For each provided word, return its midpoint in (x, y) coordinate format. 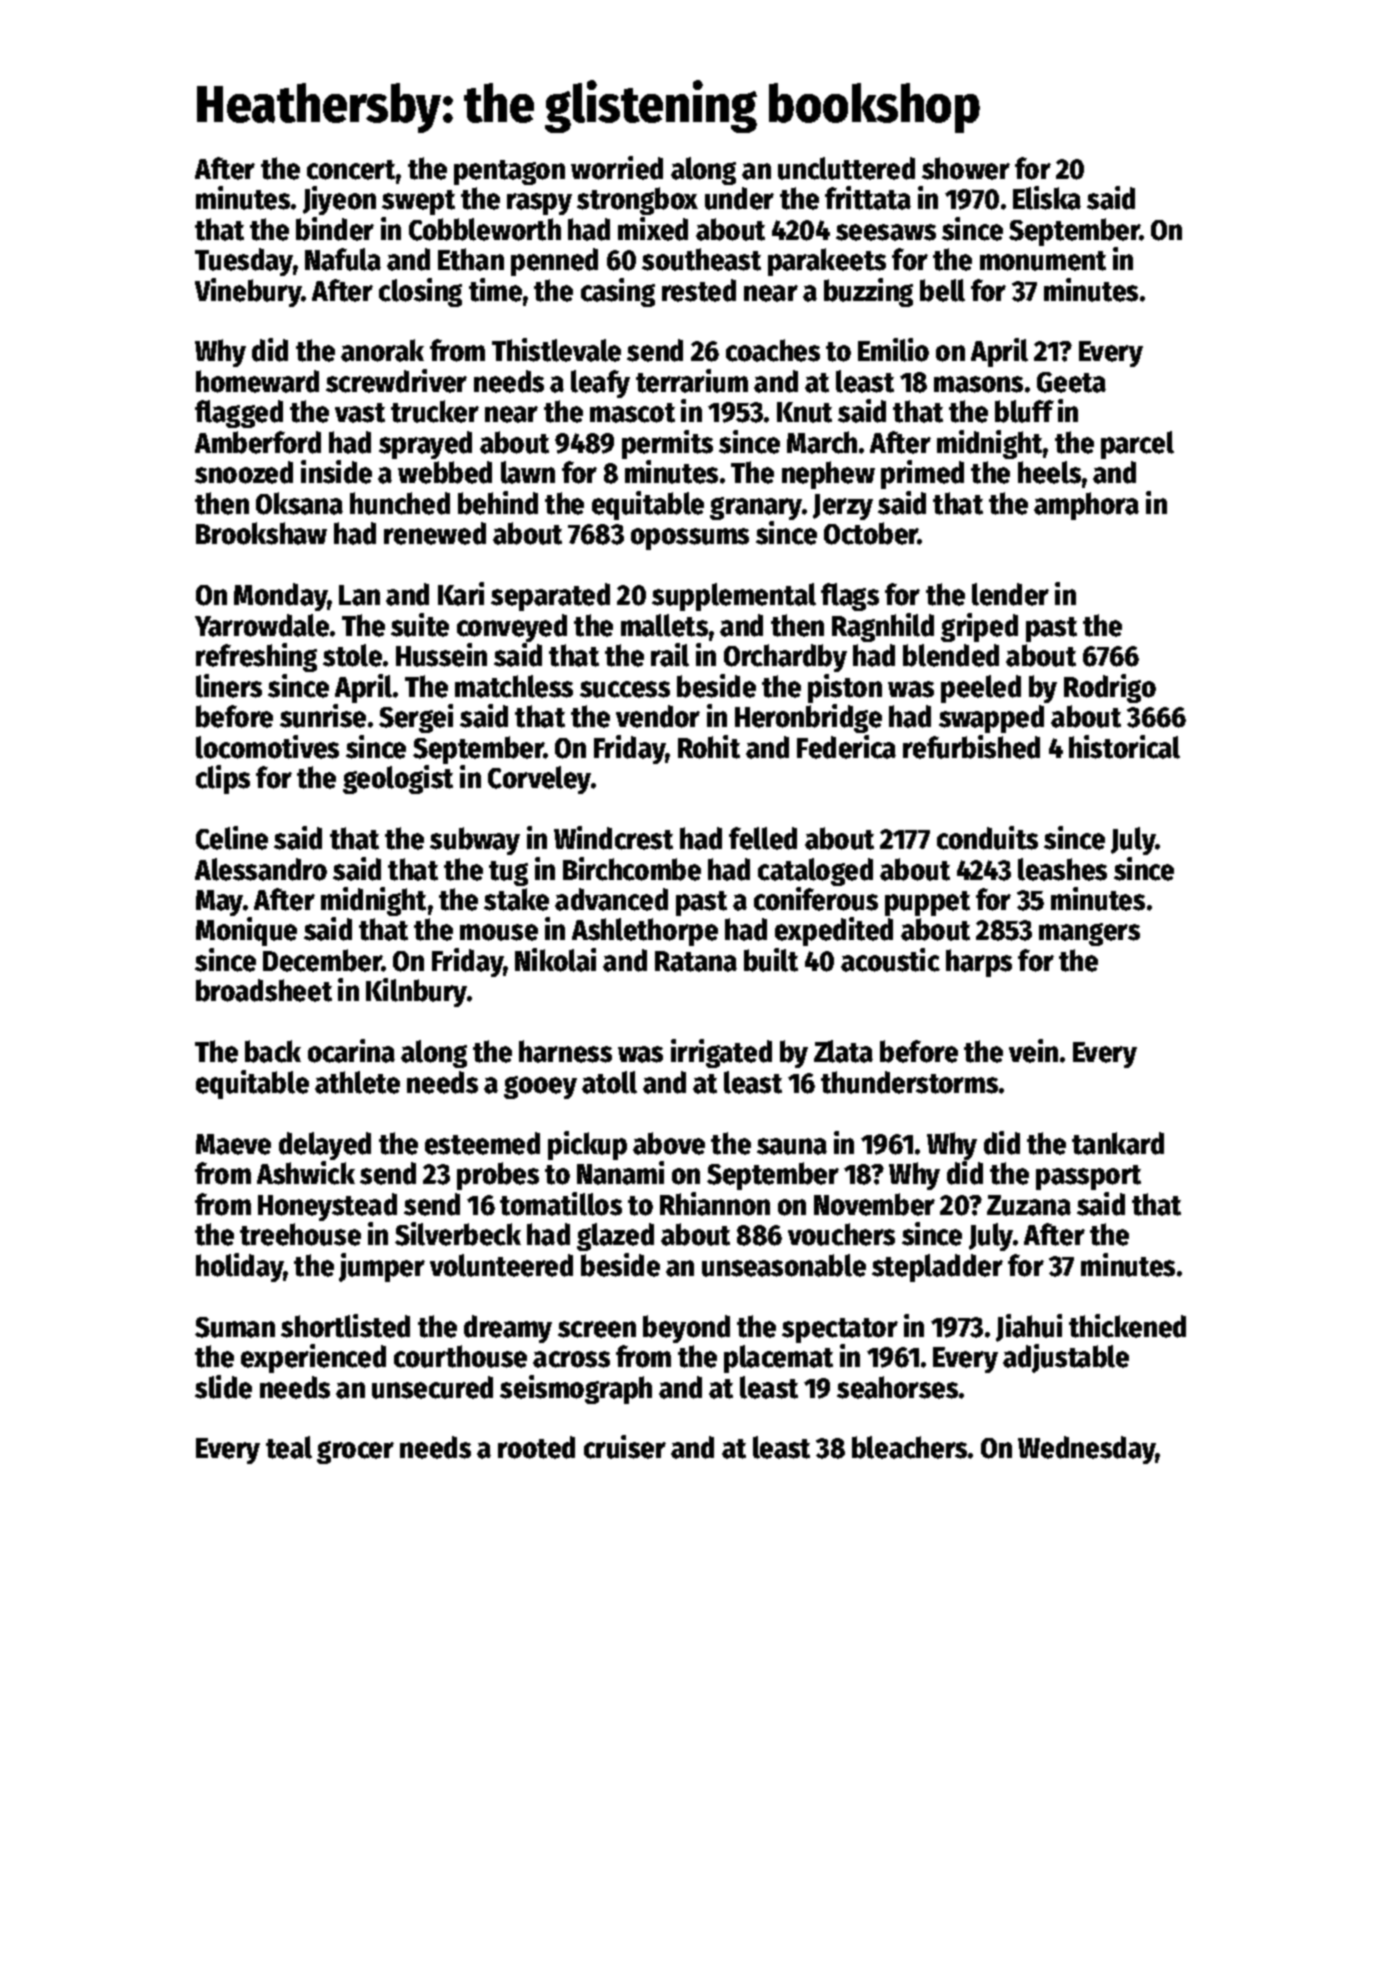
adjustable (1066, 1358)
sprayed (425, 445)
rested (699, 290)
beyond (686, 1329)
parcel (1137, 445)
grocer (355, 1452)
